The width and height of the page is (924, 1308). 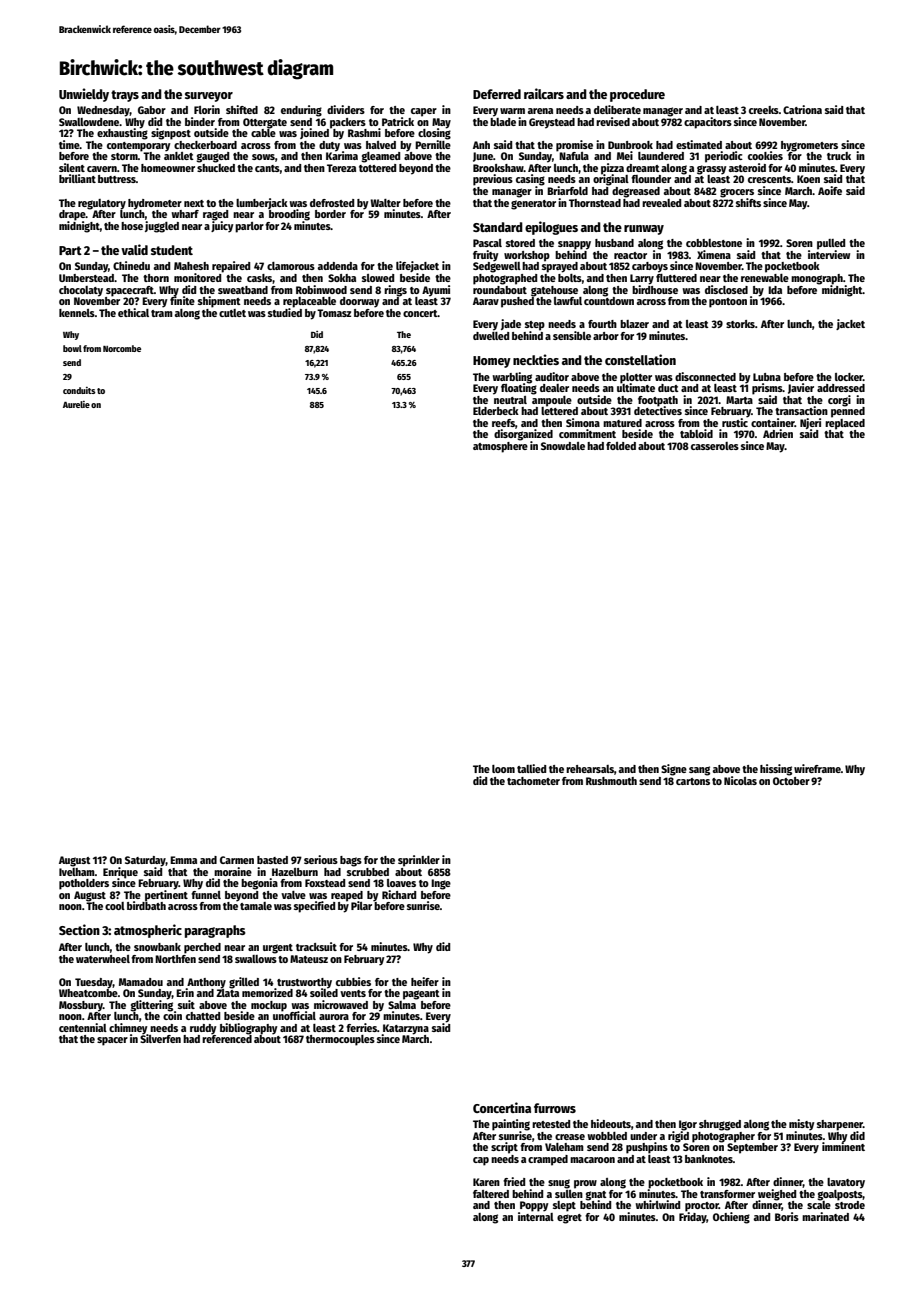 I want to click on faltered, so click(x=491, y=1194).
